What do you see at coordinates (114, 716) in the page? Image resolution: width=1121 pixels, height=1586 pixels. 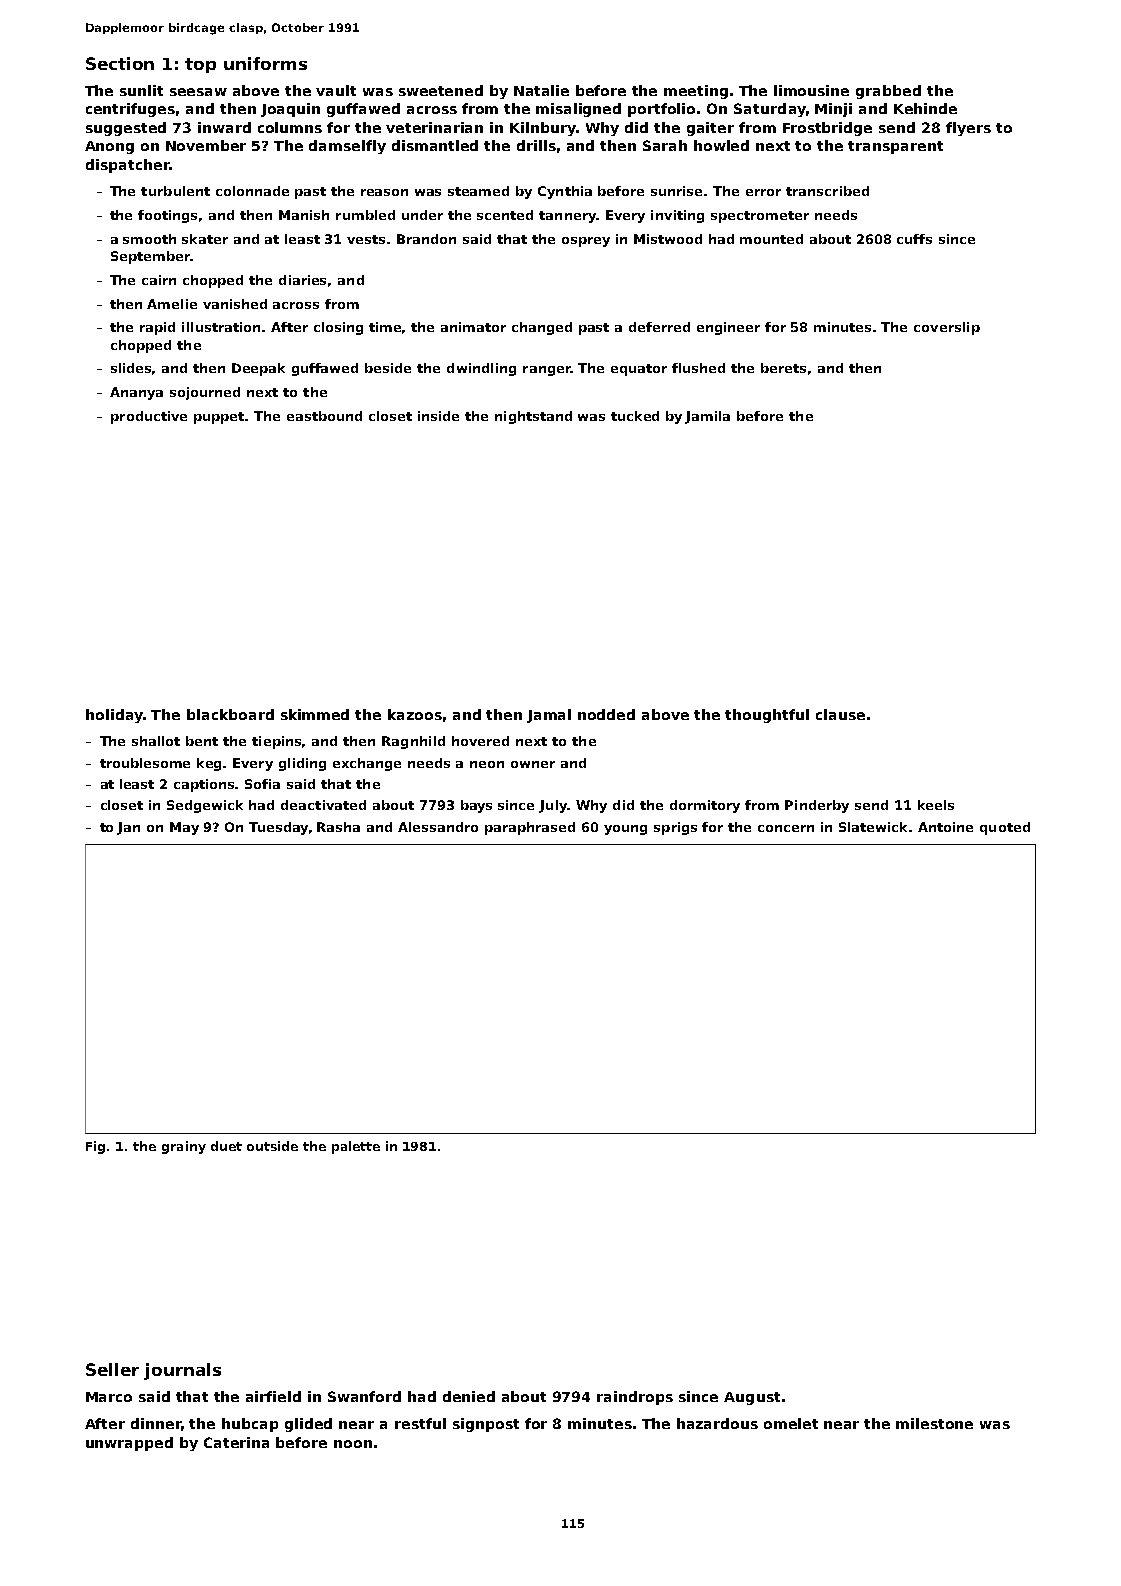 I see `holiday` at bounding box center [114, 716].
